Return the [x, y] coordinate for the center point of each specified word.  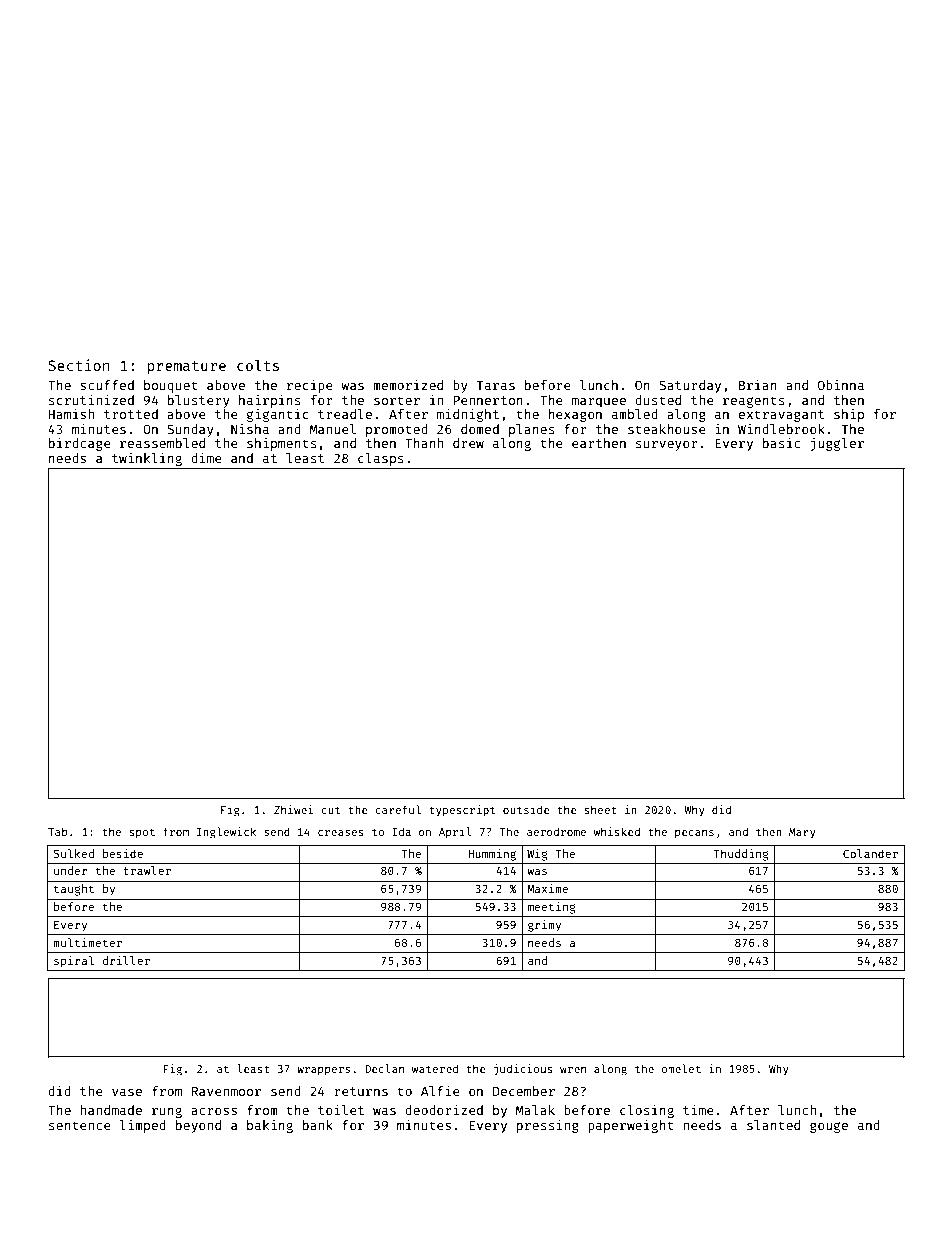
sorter [397, 400]
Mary [802, 833]
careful [398, 809]
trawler [147, 870]
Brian [758, 384]
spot [142, 833]
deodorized [444, 1110]
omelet [681, 1068]
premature [186, 367]
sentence [80, 1125]
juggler [837, 444]
